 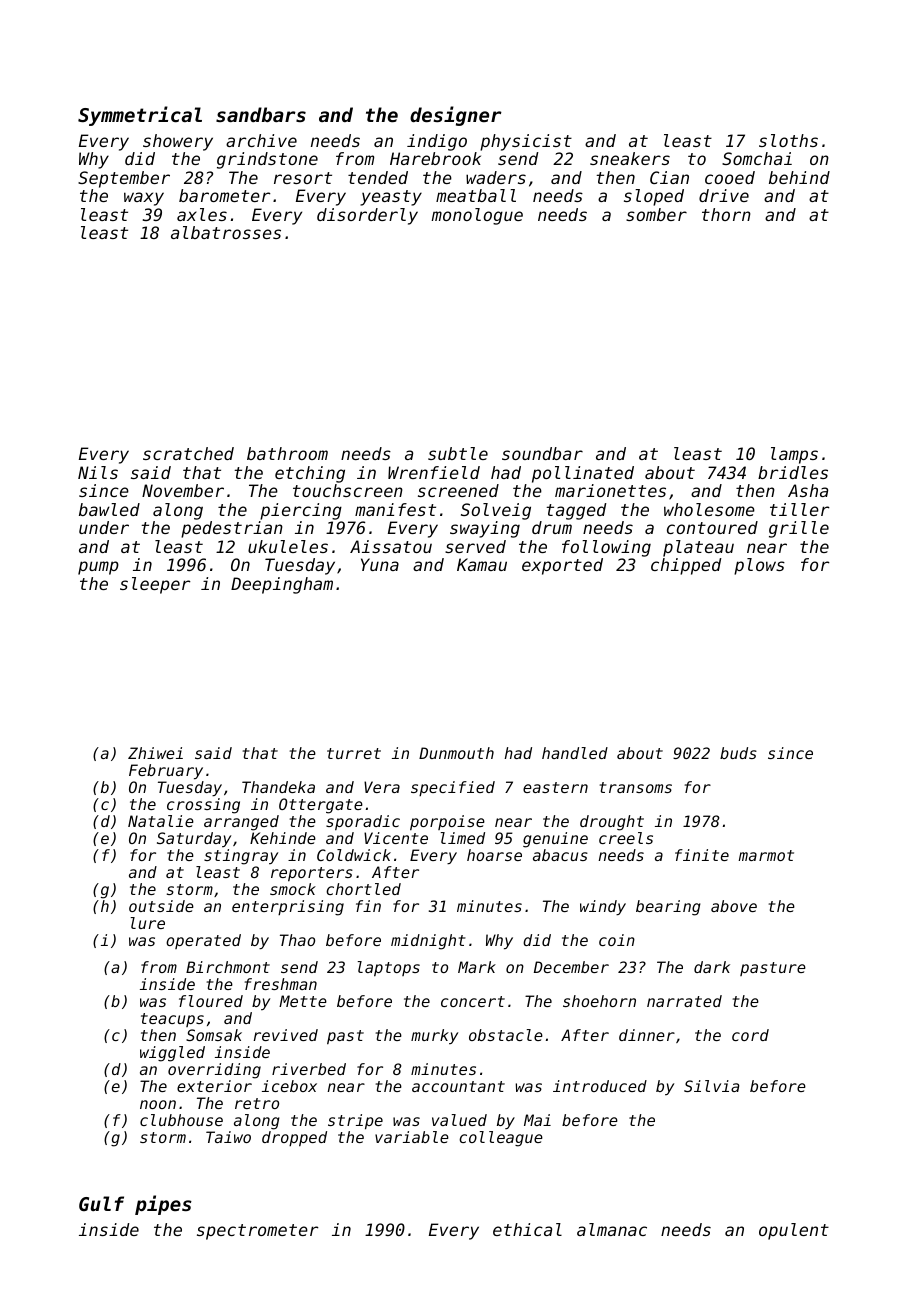 I want to click on manifest, so click(x=395, y=509).
